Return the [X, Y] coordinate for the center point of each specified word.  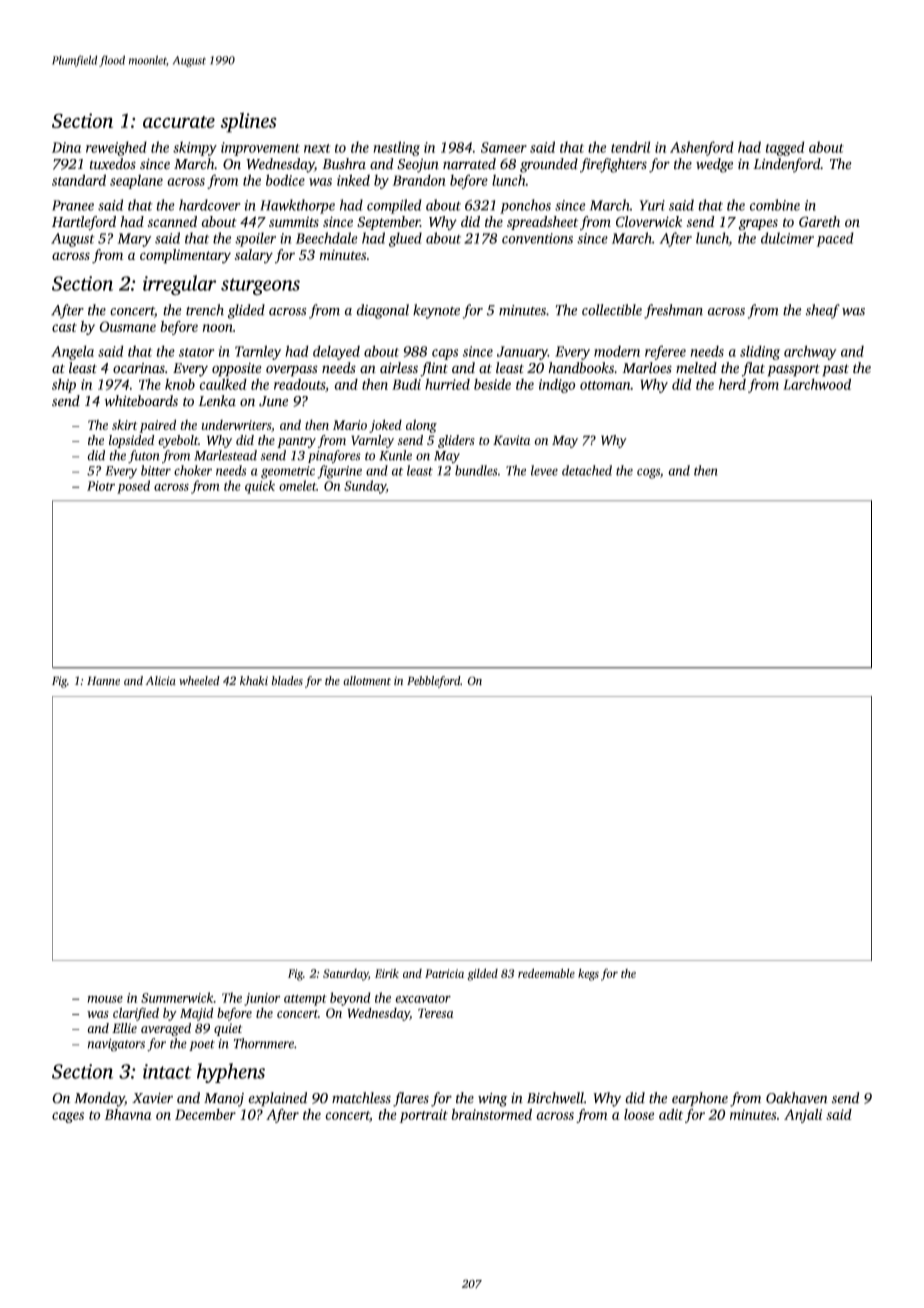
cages [68, 1117]
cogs [648, 473]
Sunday [365, 487]
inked [353, 180]
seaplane [136, 181]
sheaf [823, 311]
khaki [254, 680]
